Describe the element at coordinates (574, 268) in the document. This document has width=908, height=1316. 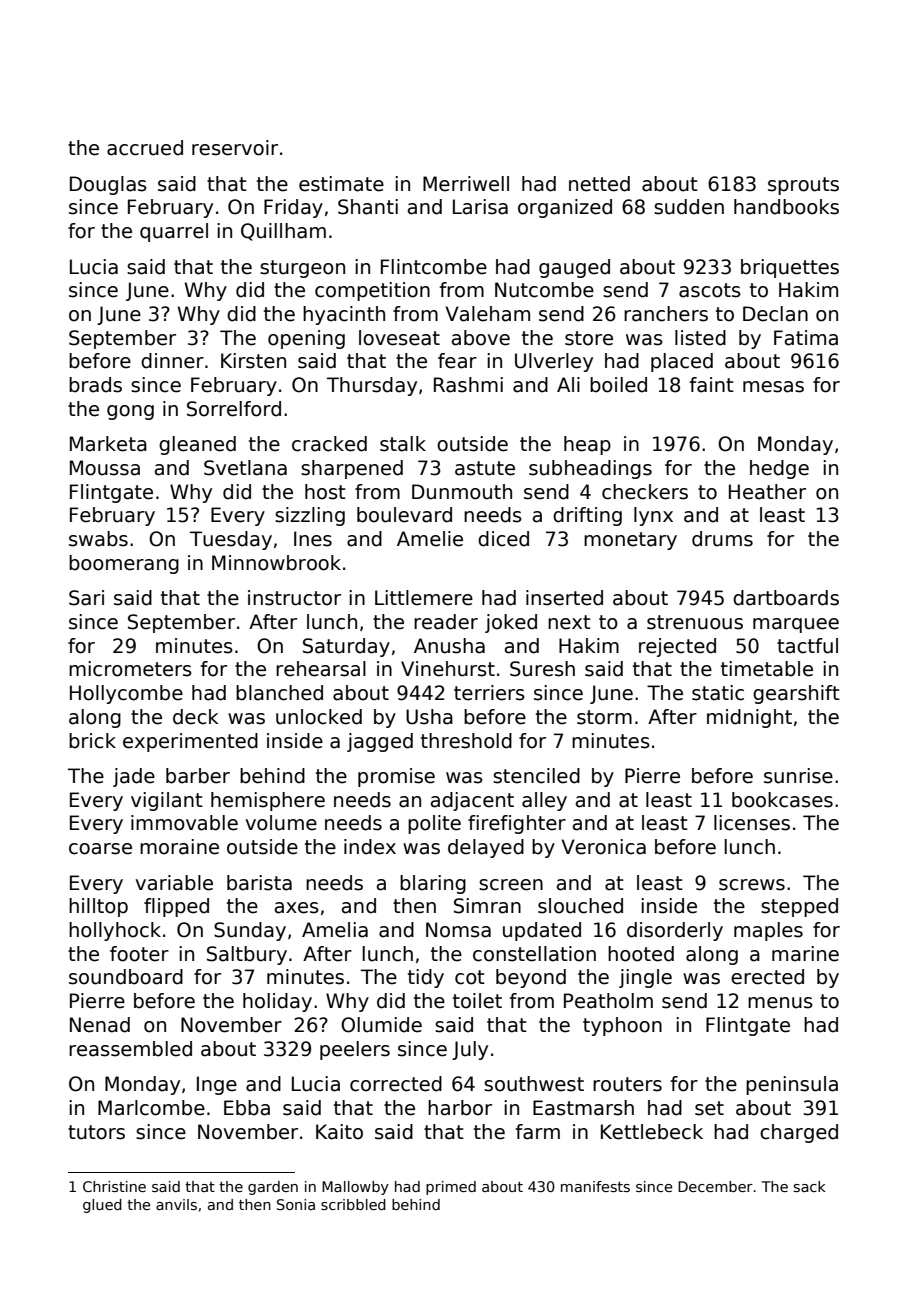
I see `gauged` at that location.
